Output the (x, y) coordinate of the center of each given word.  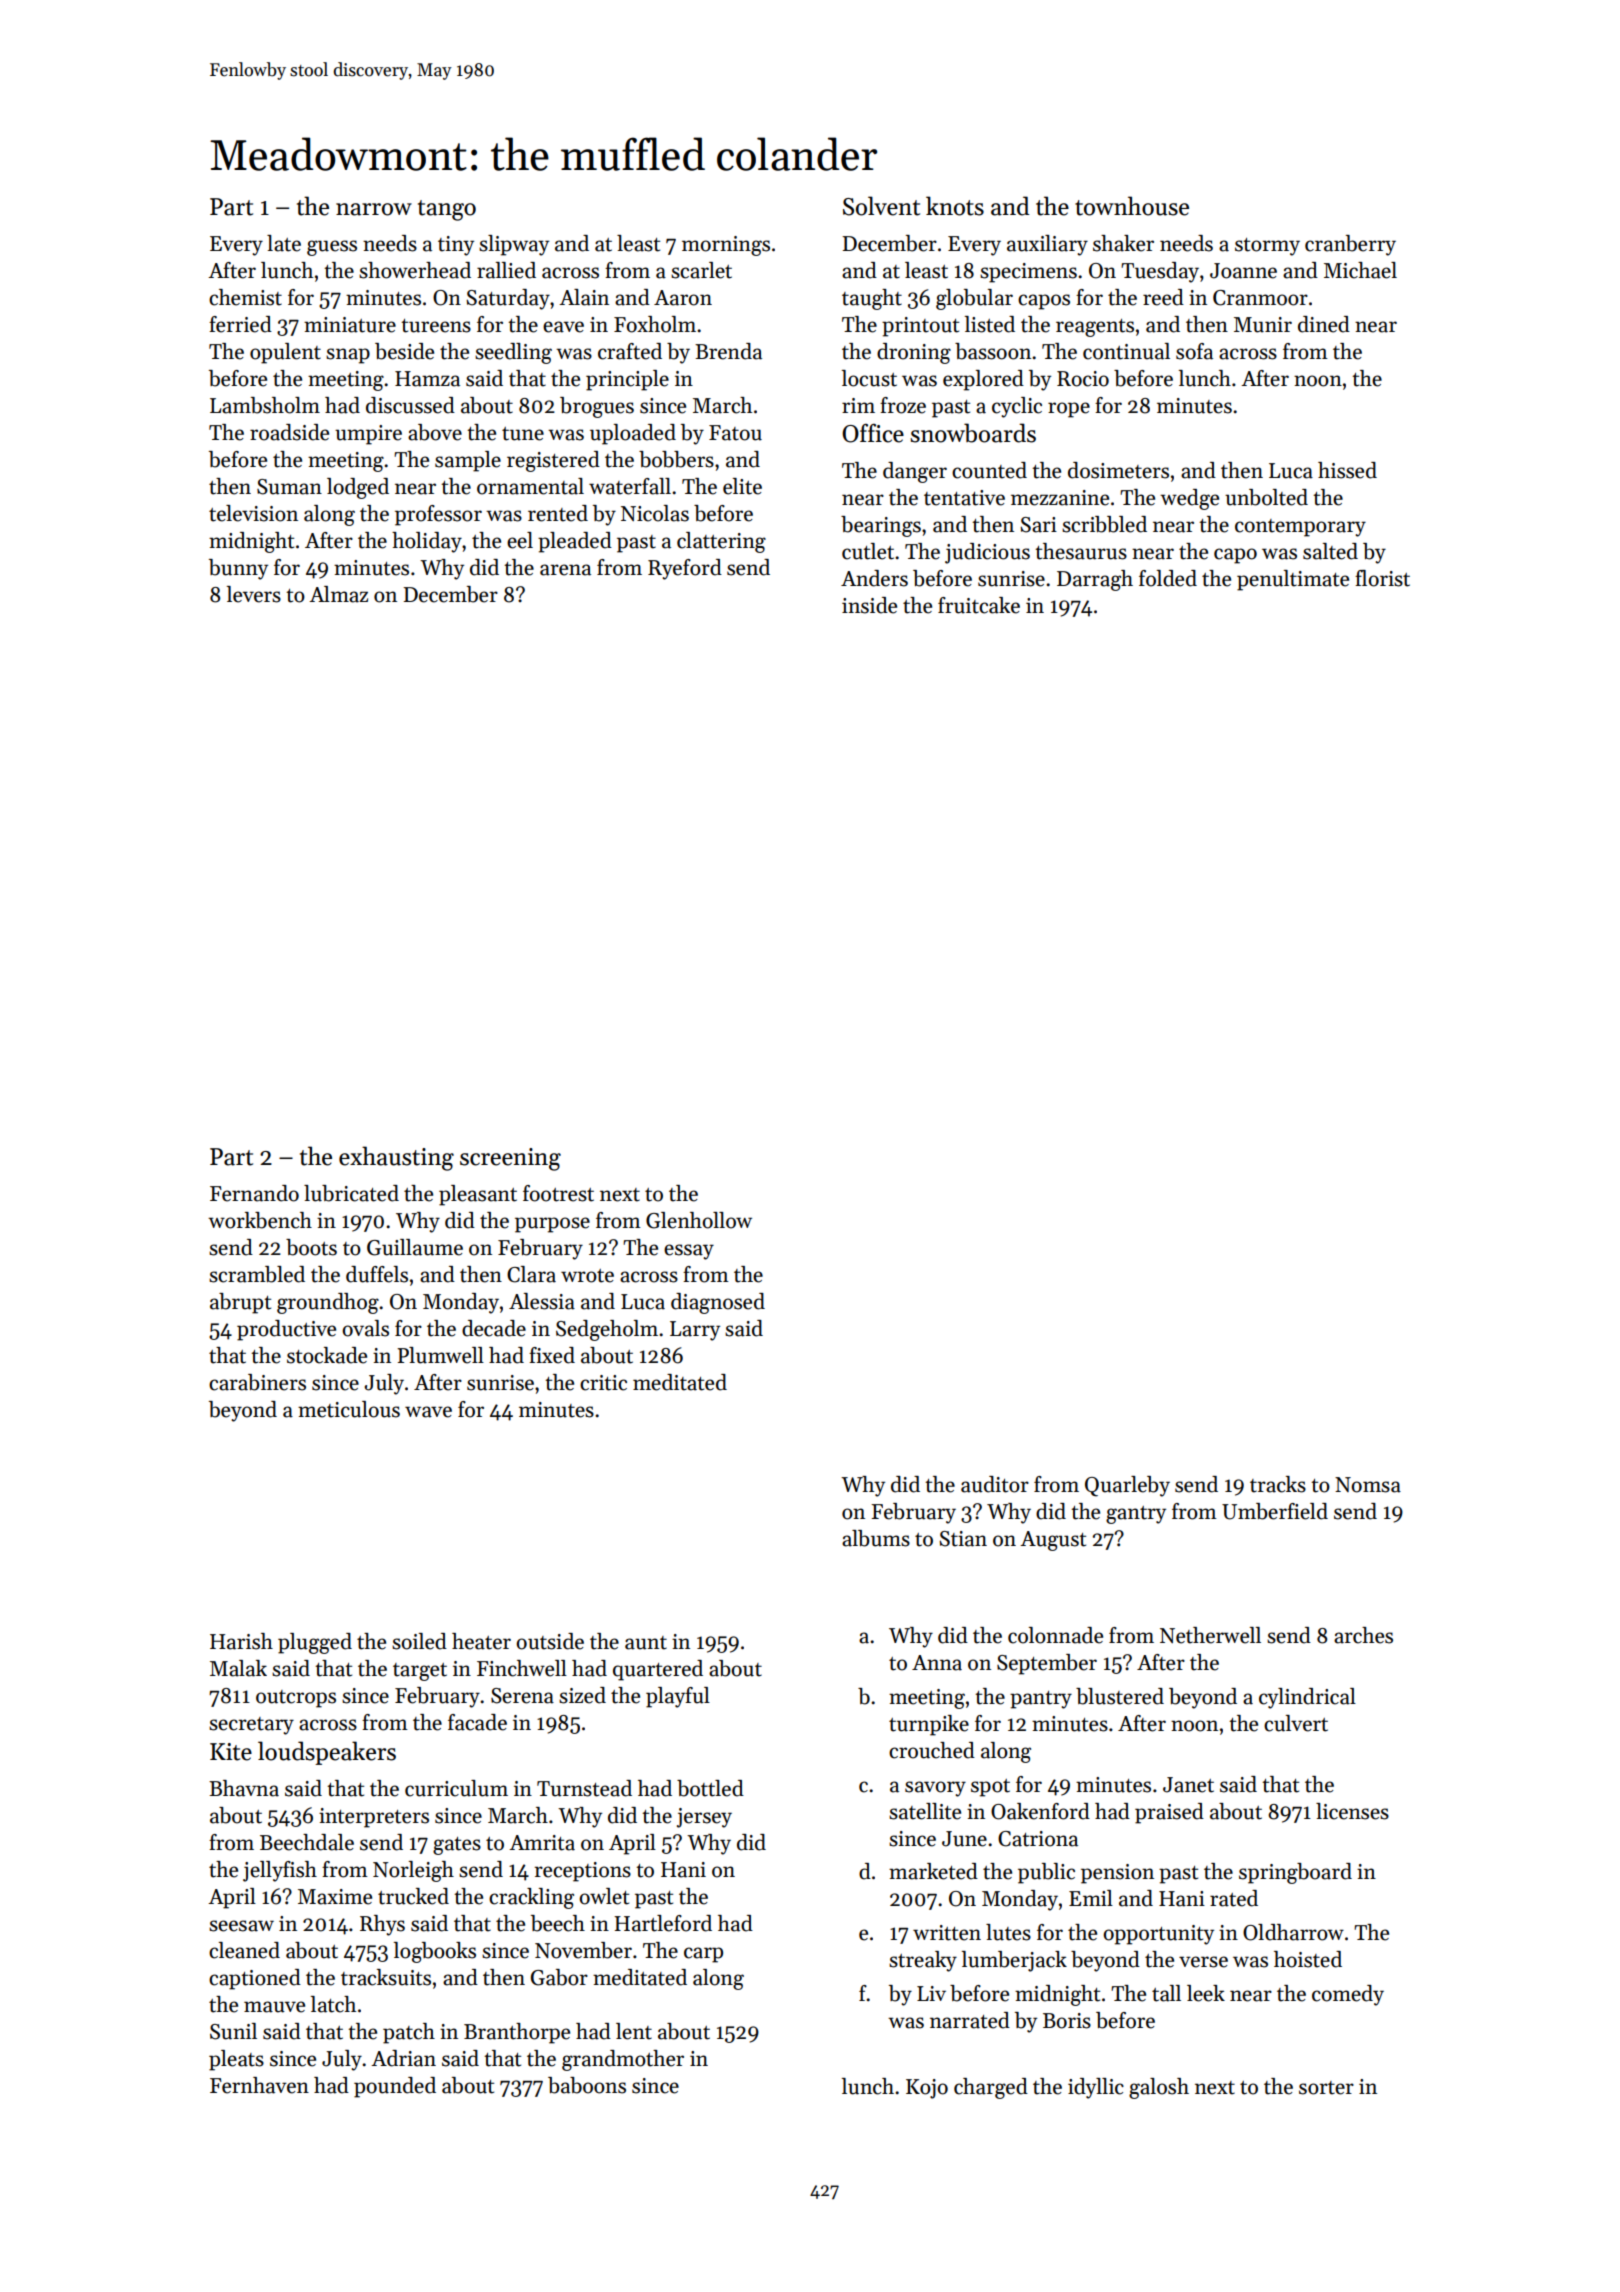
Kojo (927, 2089)
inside (869, 605)
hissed (1347, 470)
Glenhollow (699, 1220)
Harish (241, 1641)
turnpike (929, 1725)
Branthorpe (517, 2033)
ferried (240, 324)
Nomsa (1368, 1485)
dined (1324, 324)
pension (1117, 1874)
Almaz (338, 594)
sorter (1326, 2088)
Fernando (254, 1193)
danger (915, 472)
